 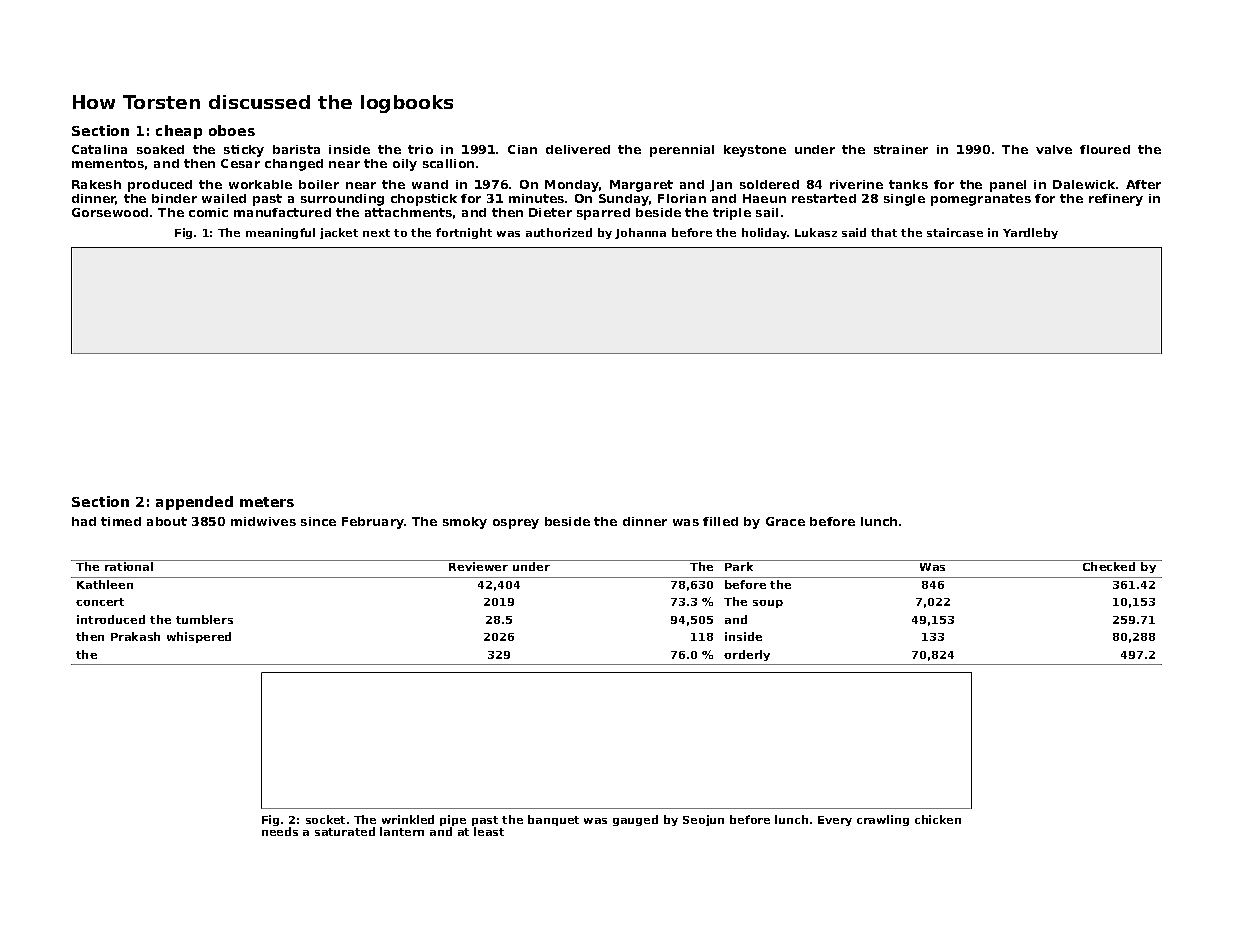 What do you see at coordinates (489, 832) in the image?
I see `least` at bounding box center [489, 832].
